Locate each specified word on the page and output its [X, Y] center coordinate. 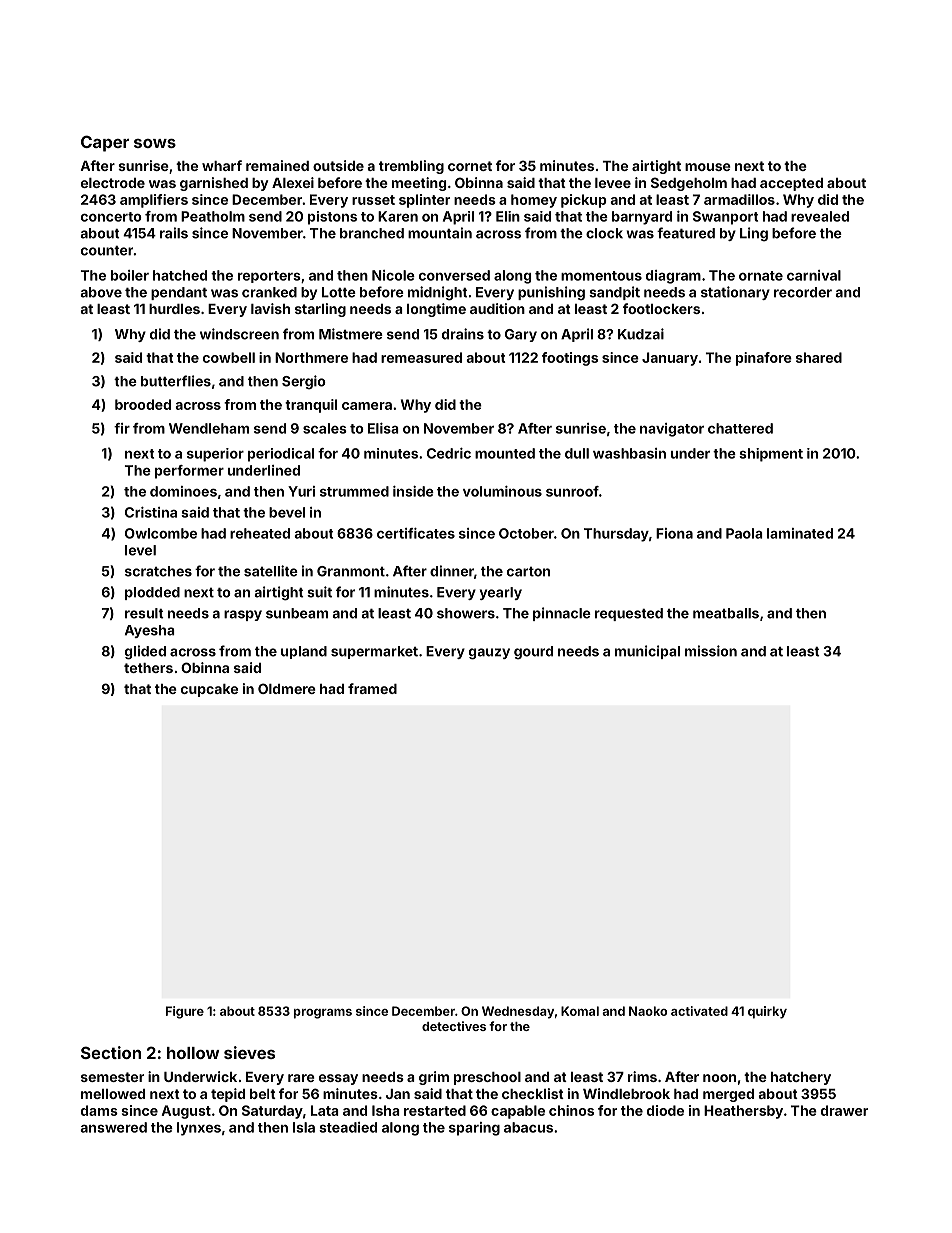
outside [338, 165]
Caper [105, 143]
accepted [791, 184]
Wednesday [518, 1012]
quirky [767, 1012]
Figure [185, 1012]
